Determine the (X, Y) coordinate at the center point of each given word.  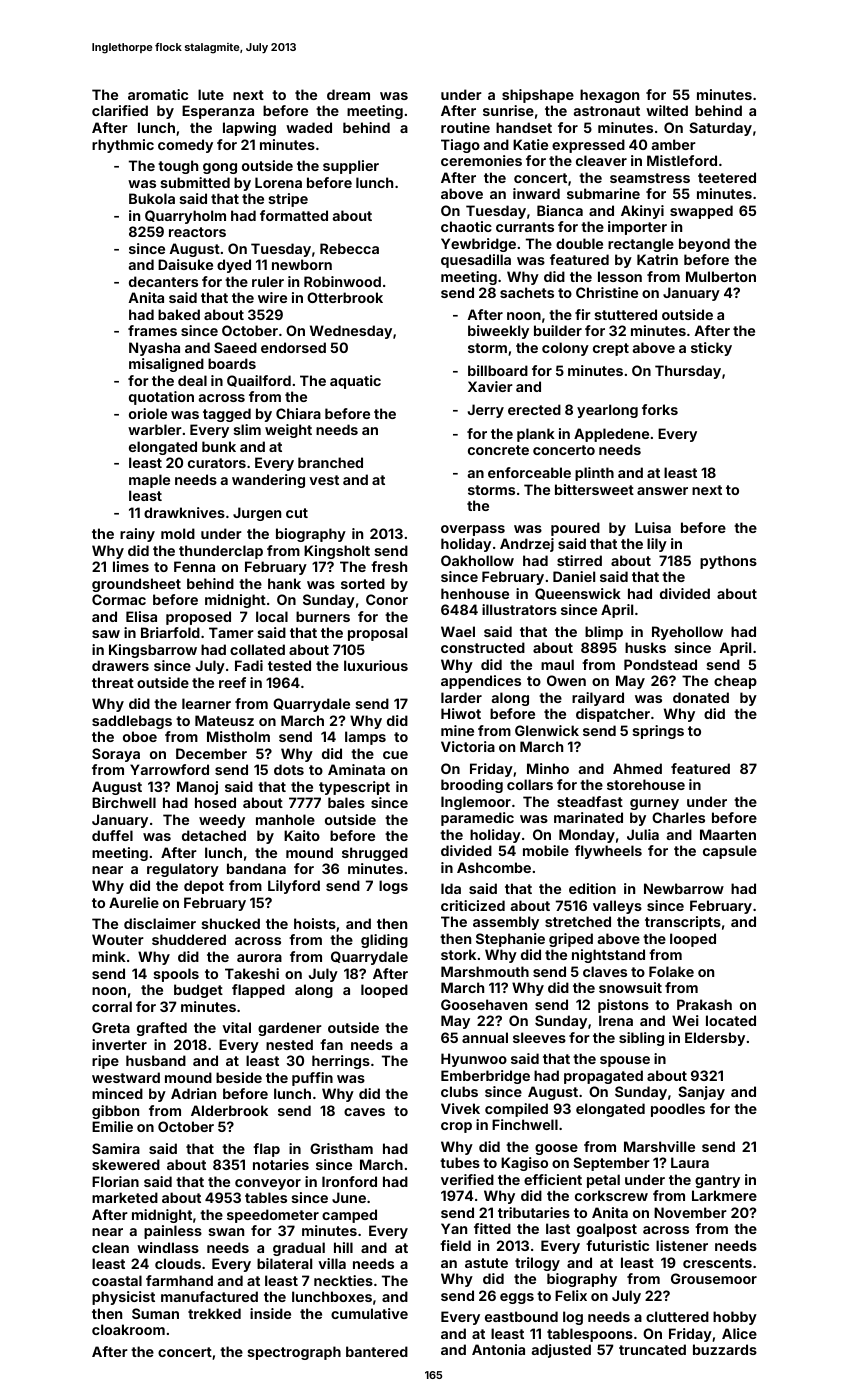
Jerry (486, 411)
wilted (667, 110)
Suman (155, 1313)
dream (348, 94)
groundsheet (136, 585)
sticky (711, 349)
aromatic (158, 94)
